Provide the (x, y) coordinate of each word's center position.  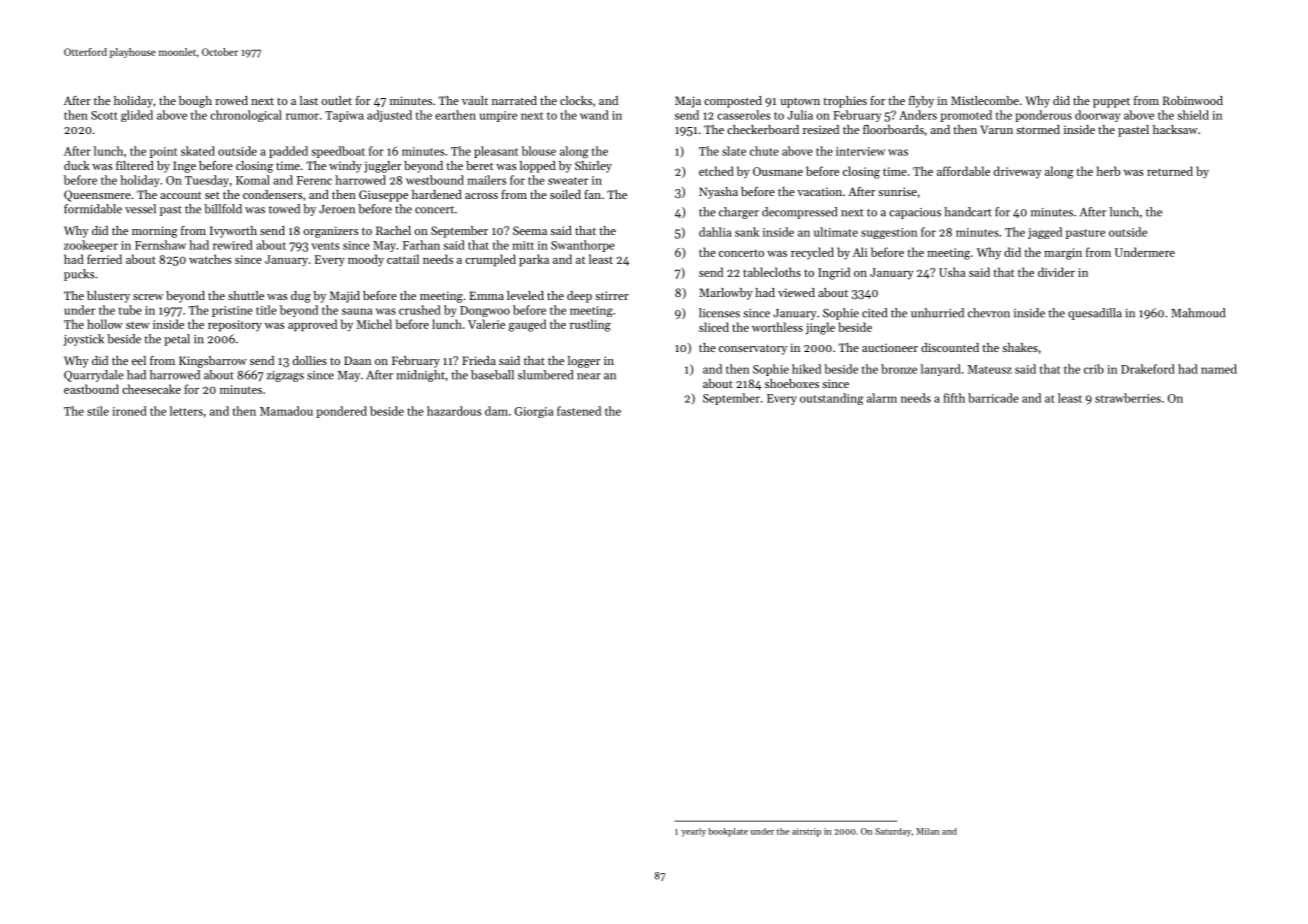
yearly (694, 832)
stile (98, 411)
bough (195, 102)
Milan (927, 831)
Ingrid (834, 273)
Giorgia (534, 412)
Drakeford (1148, 369)
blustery (108, 297)
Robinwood (1193, 100)
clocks (576, 100)
